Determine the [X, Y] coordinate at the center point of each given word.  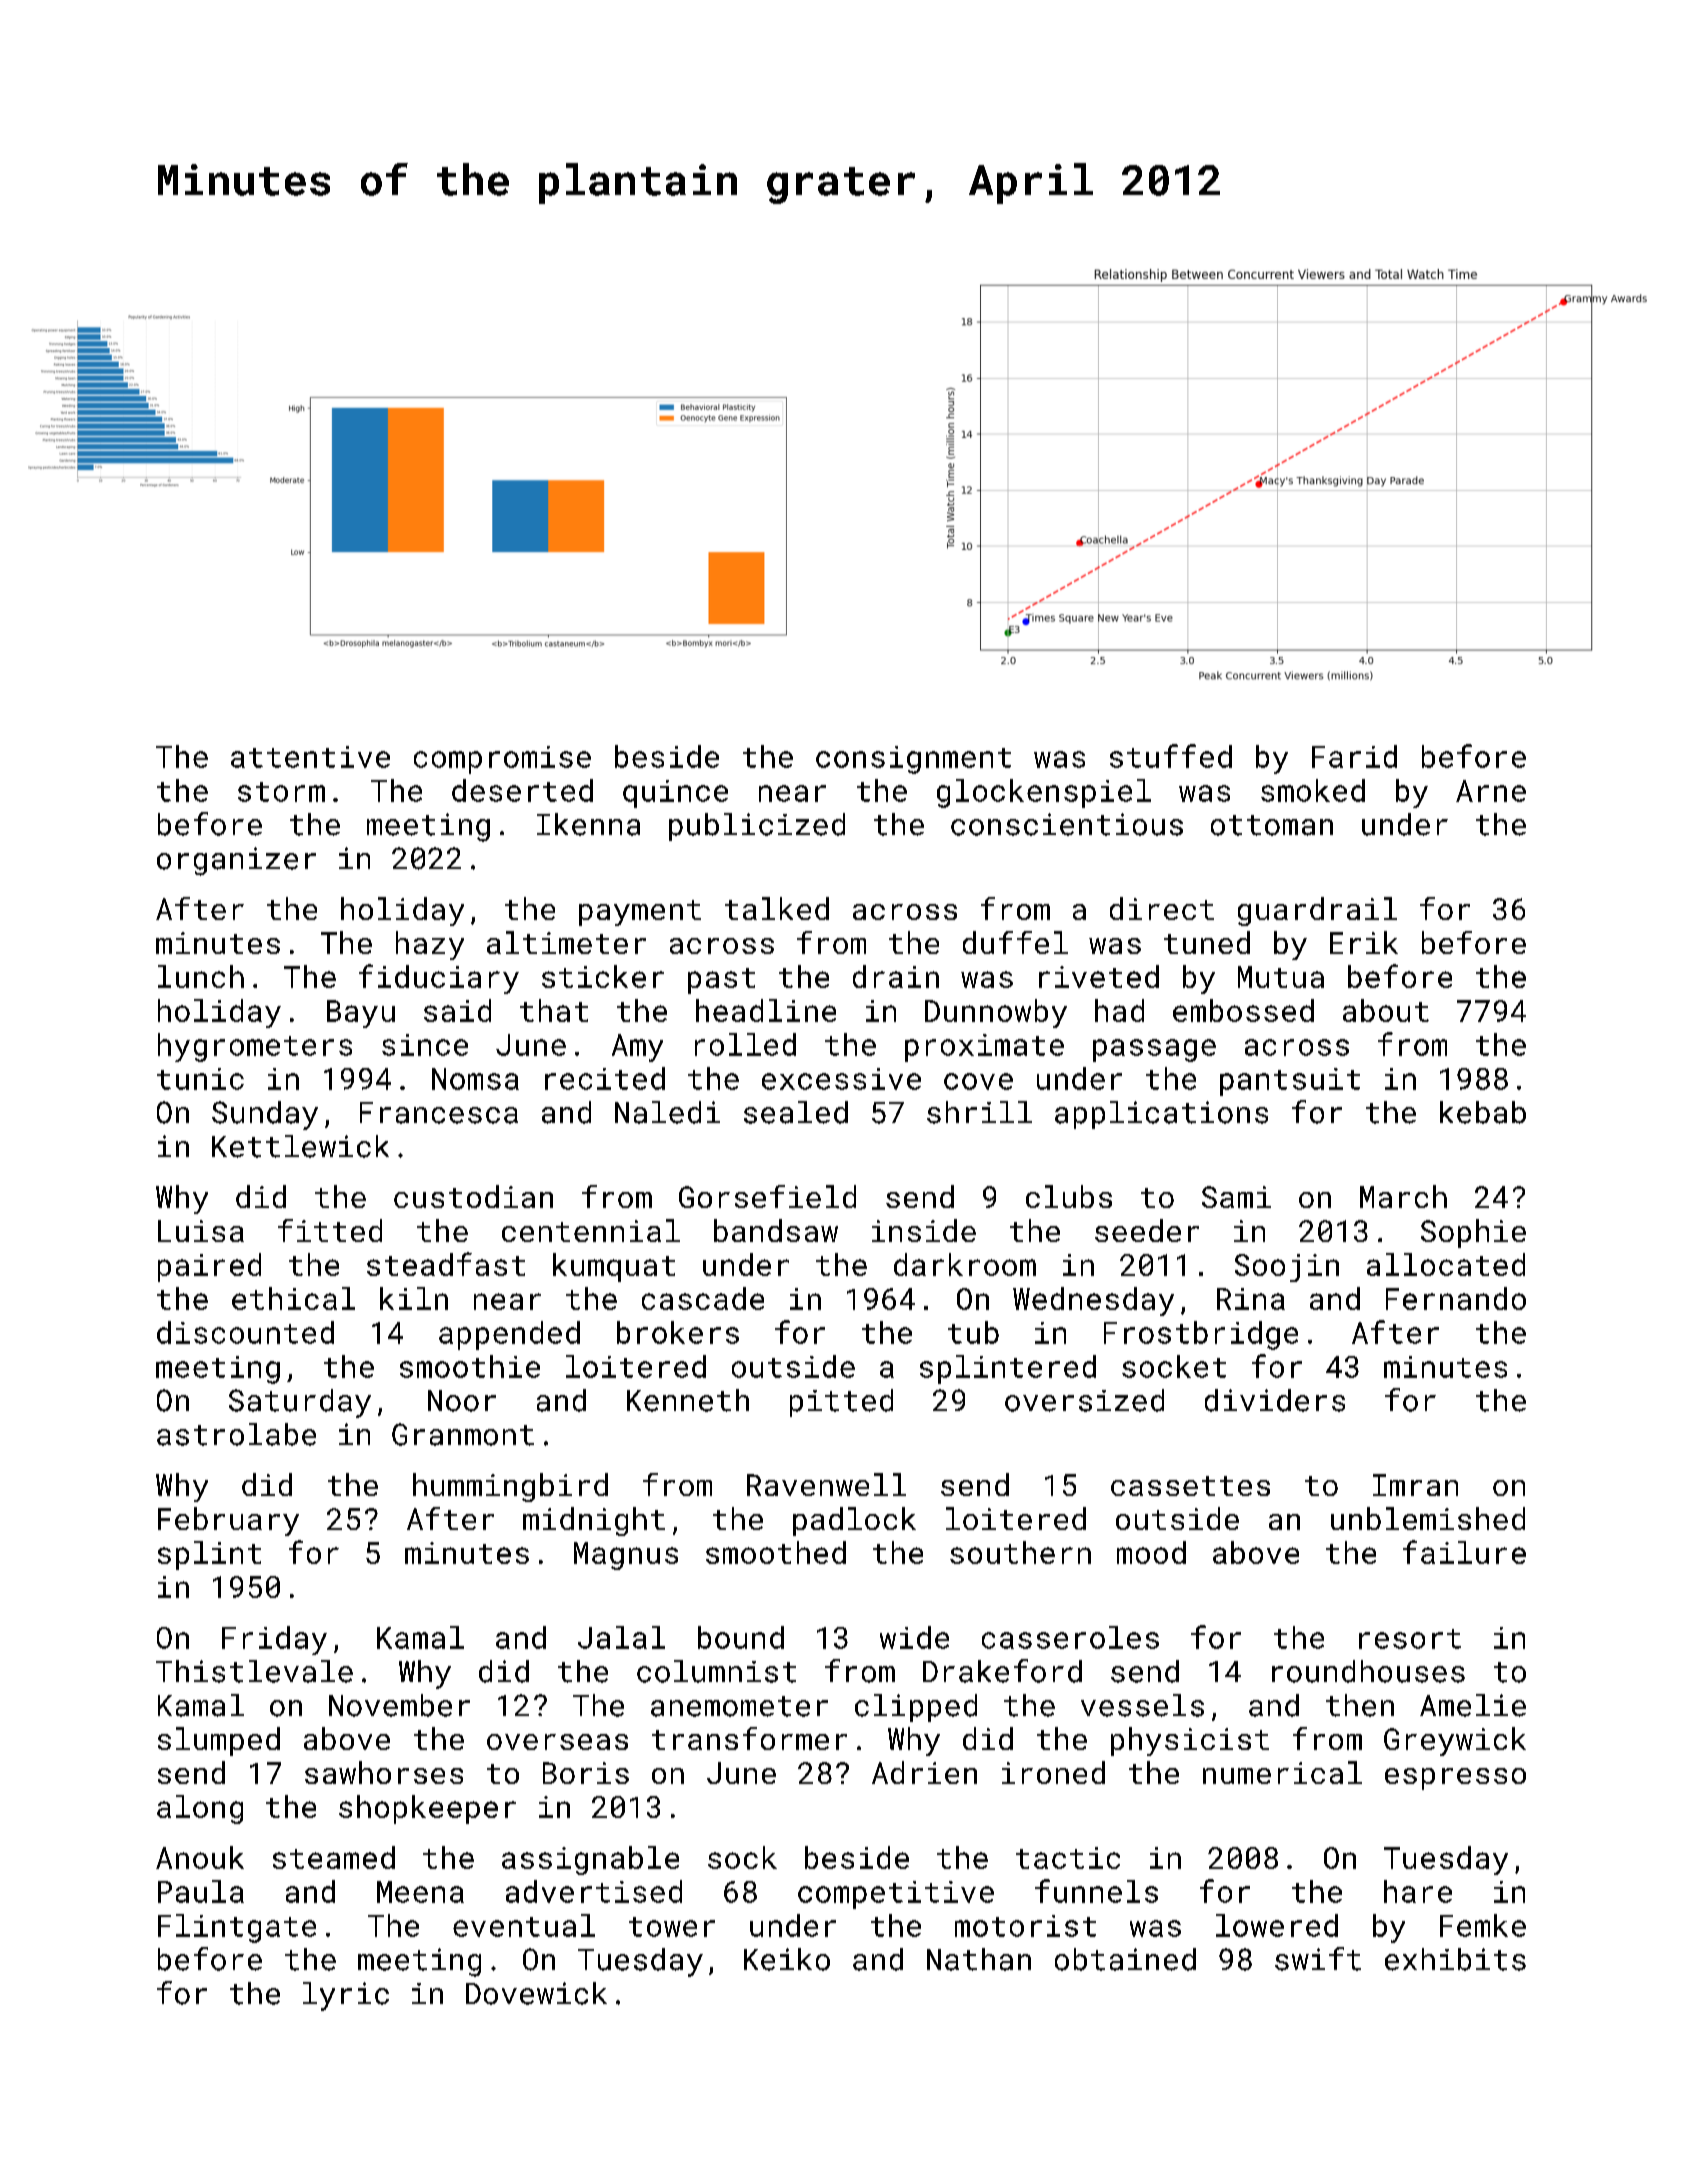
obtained [1125, 1959]
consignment [913, 760]
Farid [1354, 756]
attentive [310, 757]
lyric [346, 1996]
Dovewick [536, 1993]
